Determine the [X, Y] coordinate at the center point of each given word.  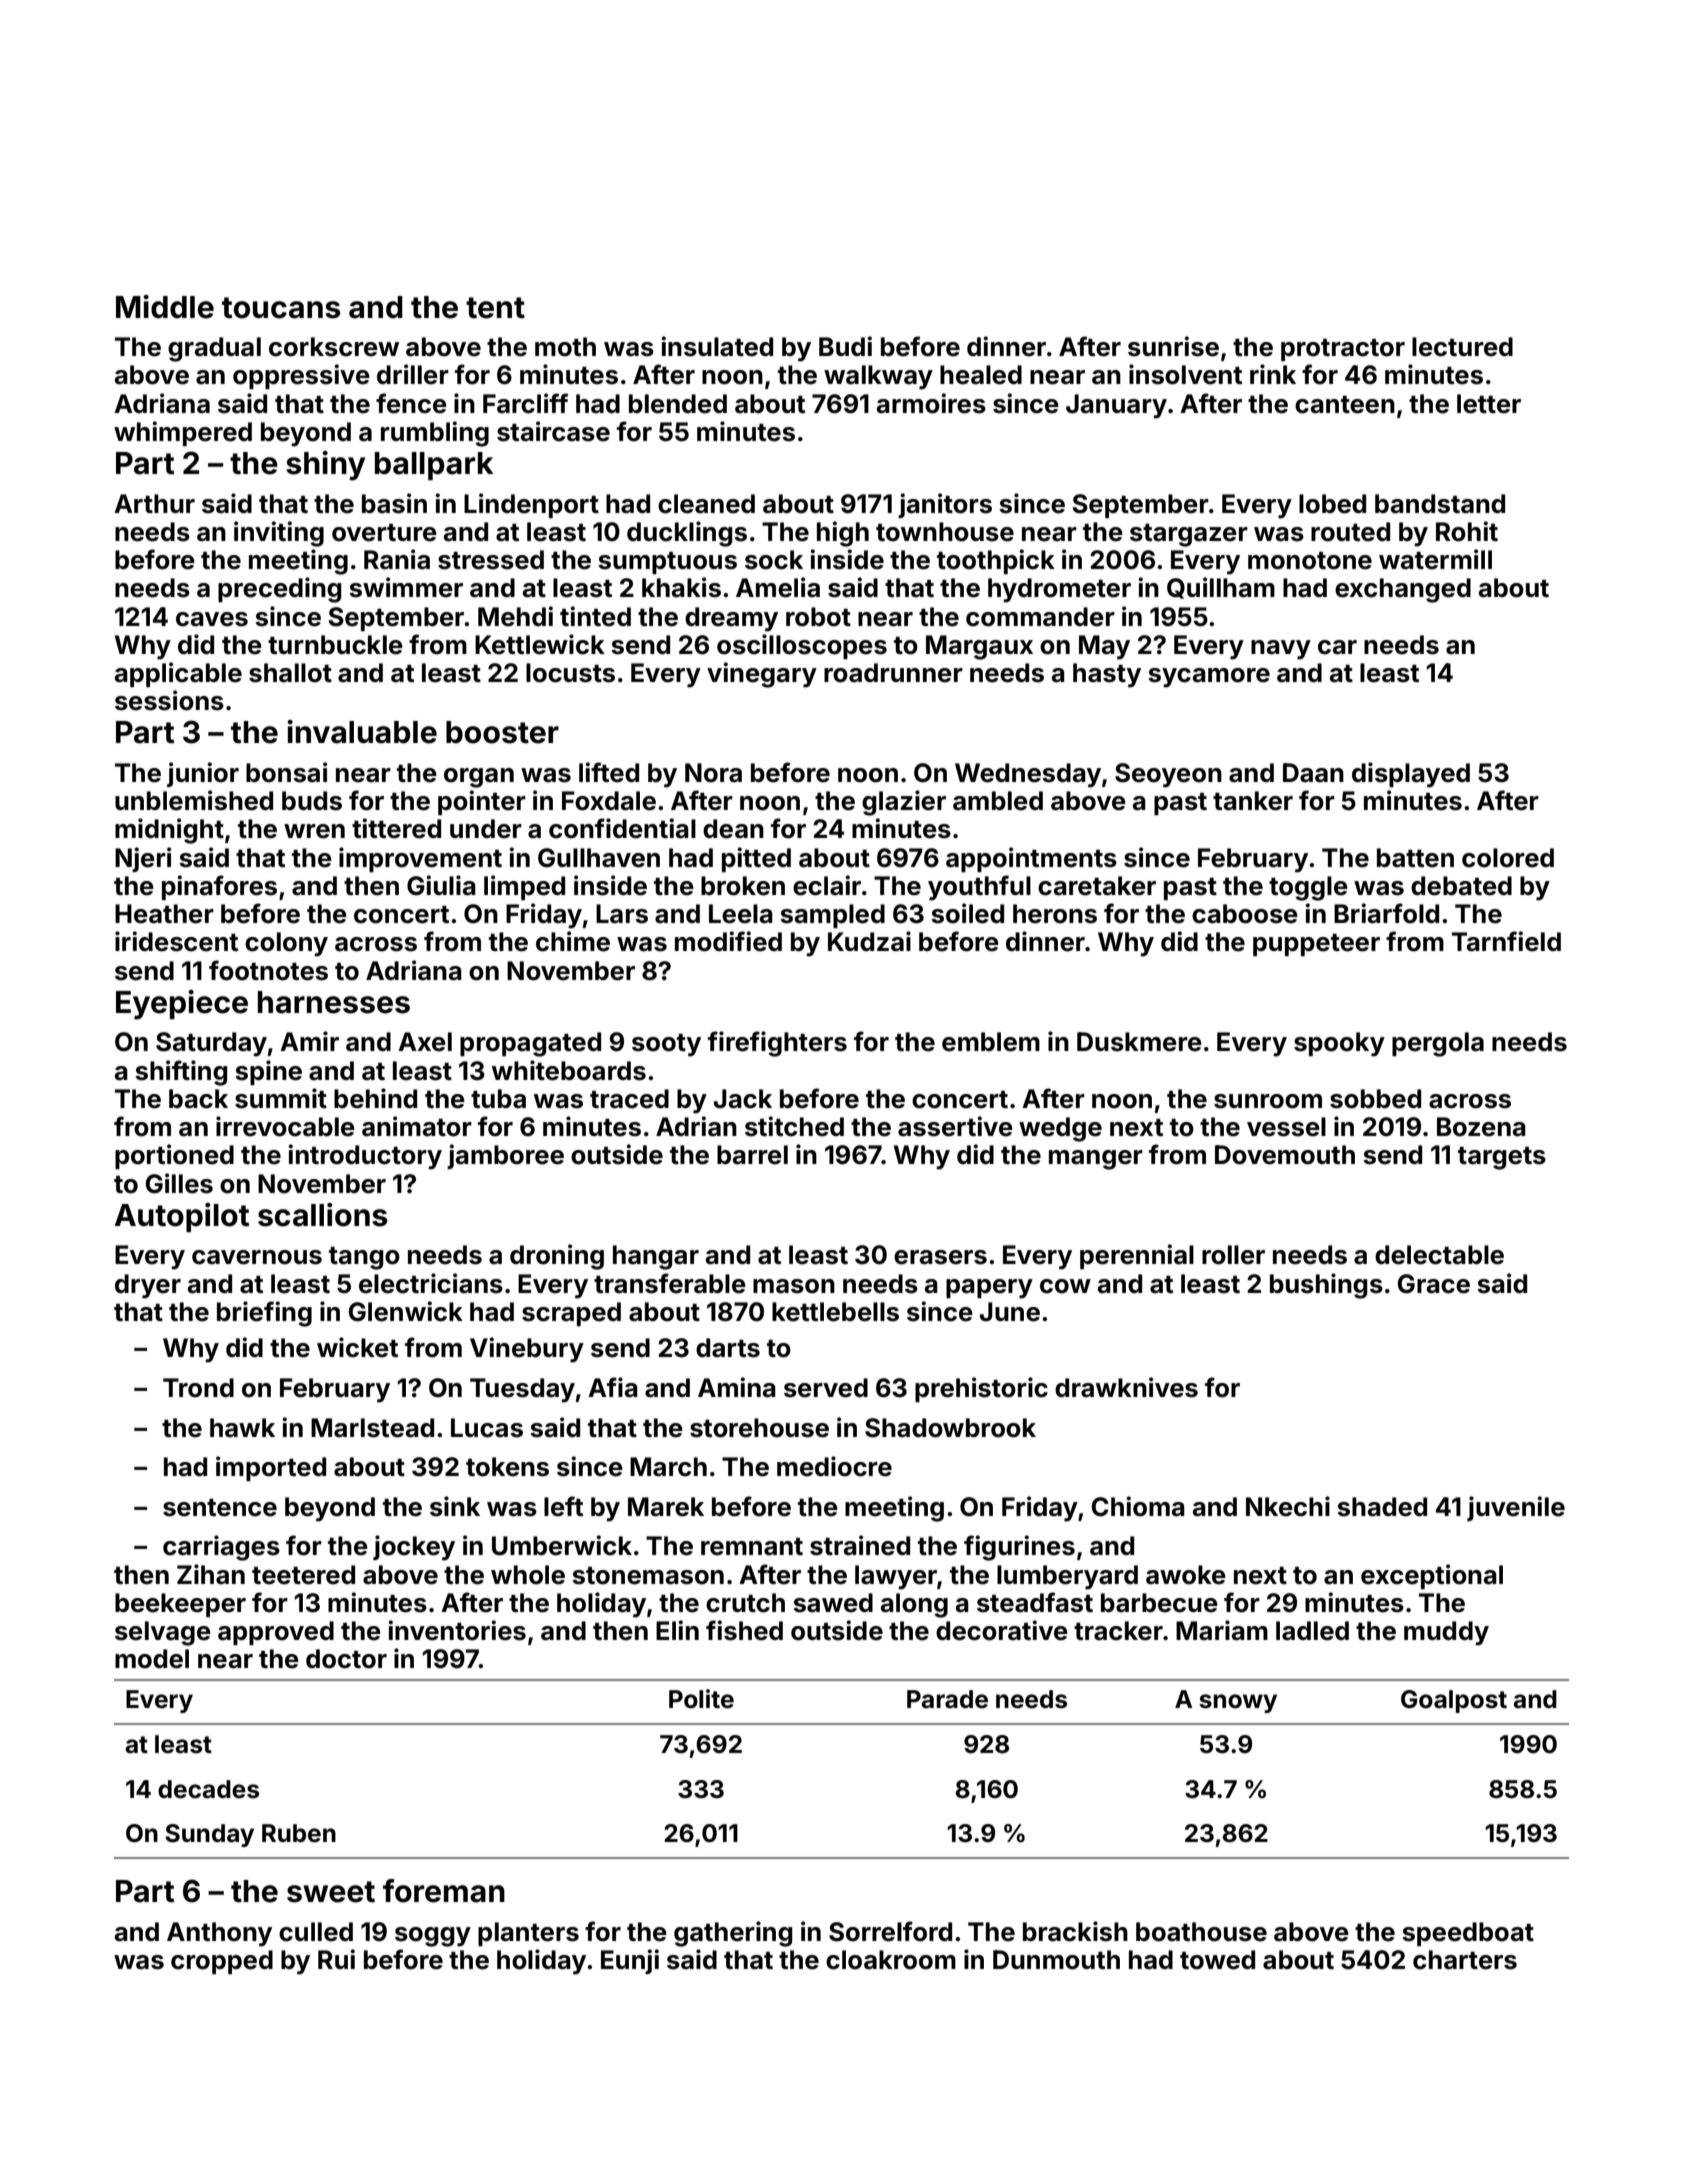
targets [1502, 1158]
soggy [433, 1937]
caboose [1245, 914]
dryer [148, 1286]
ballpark [434, 466]
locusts [570, 673]
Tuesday [522, 1390]
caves [212, 619]
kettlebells [835, 1312]
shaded [1382, 1507]
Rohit [1467, 531]
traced [629, 1099]
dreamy [731, 619]
